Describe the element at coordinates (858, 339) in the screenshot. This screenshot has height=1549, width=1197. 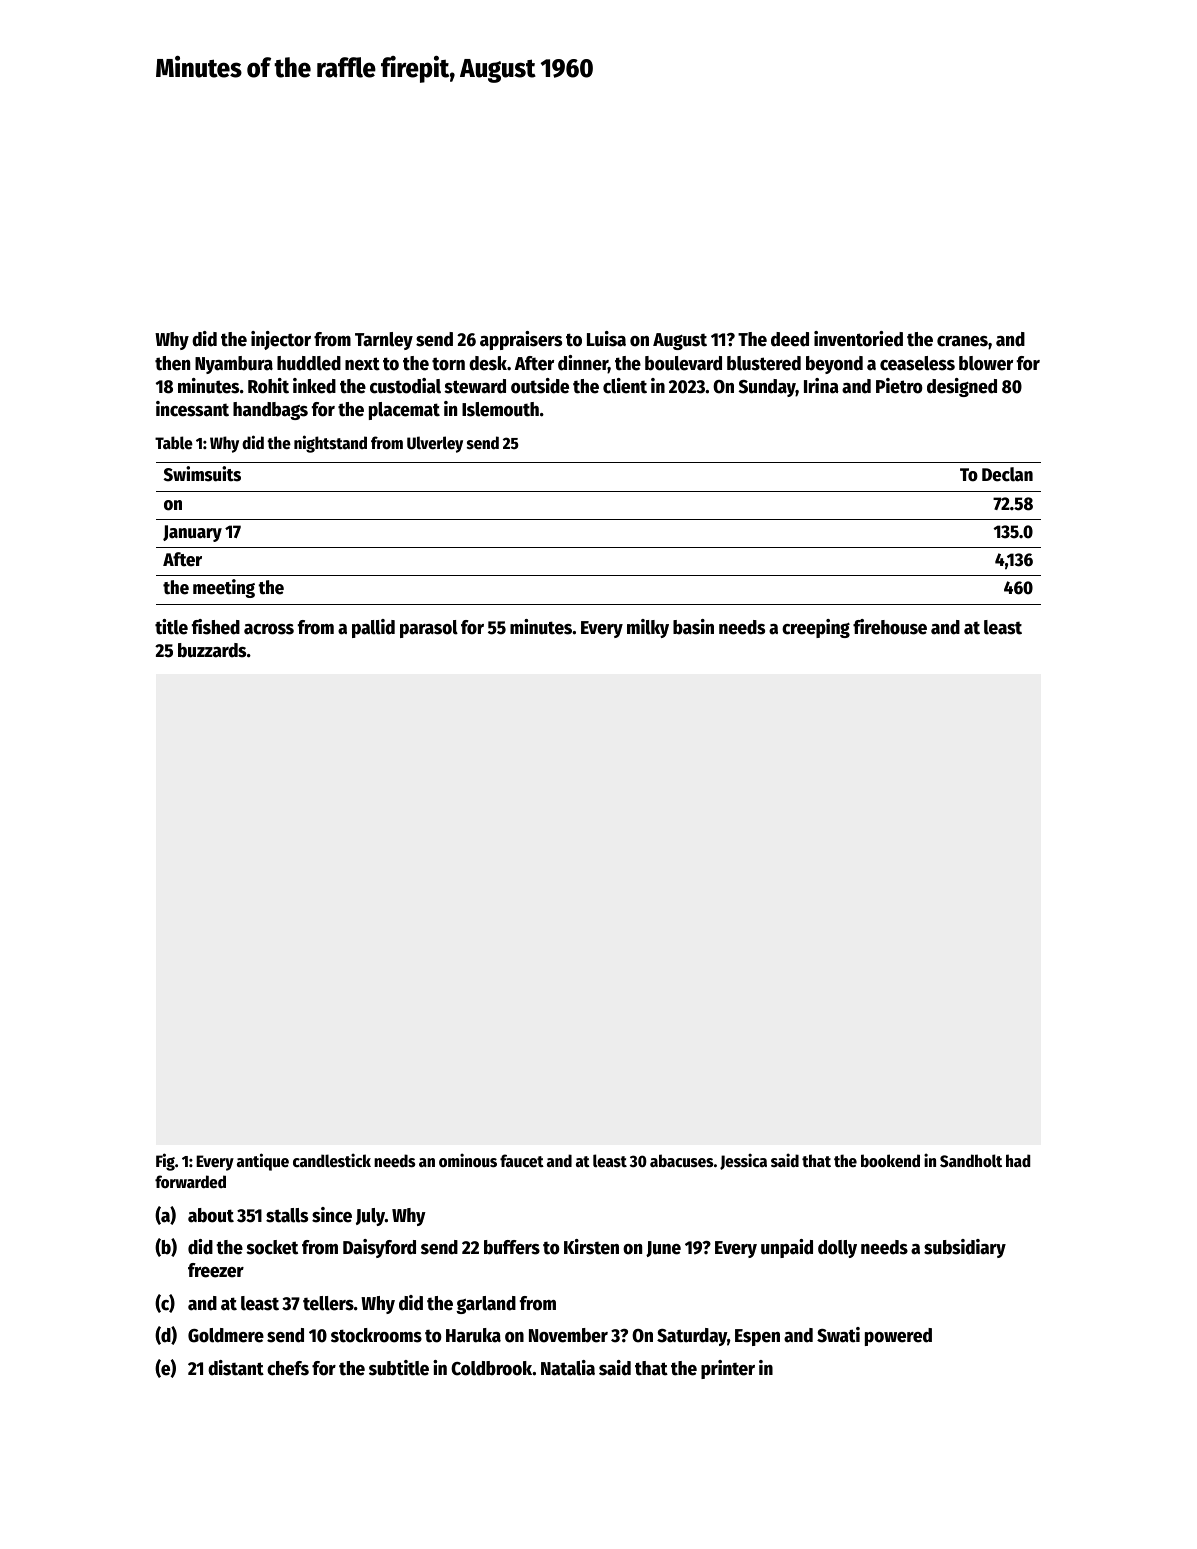
I see `inventoried` at that location.
